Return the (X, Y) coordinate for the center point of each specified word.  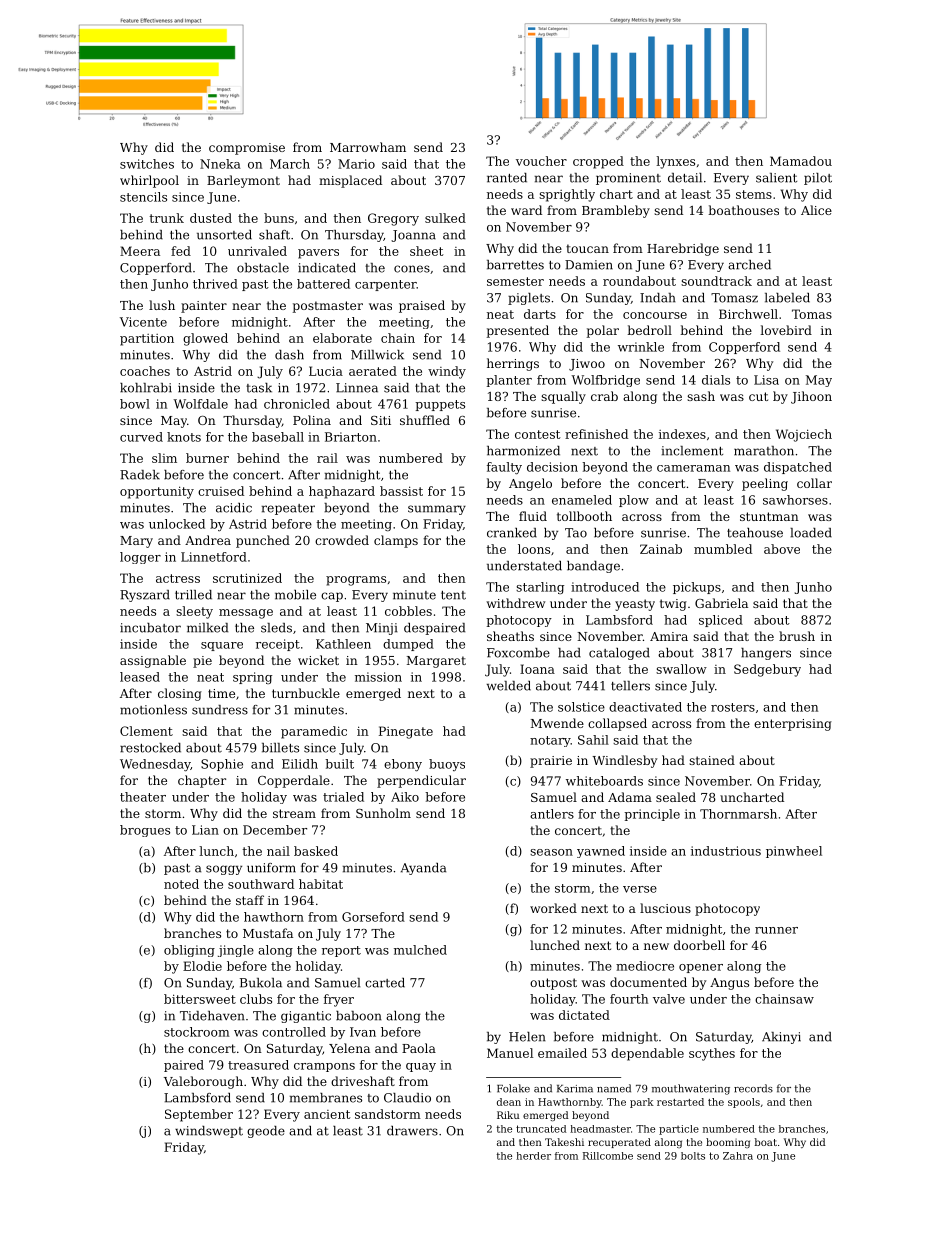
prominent (628, 179)
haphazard (342, 492)
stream (294, 813)
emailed (562, 1053)
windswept (209, 1132)
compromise (247, 149)
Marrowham (368, 147)
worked (553, 908)
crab (604, 396)
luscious (665, 908)
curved (141, 437)
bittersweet (200, 999)
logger (140, 558)
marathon (764, 451)
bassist (401, 491)
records (753, 1088)
